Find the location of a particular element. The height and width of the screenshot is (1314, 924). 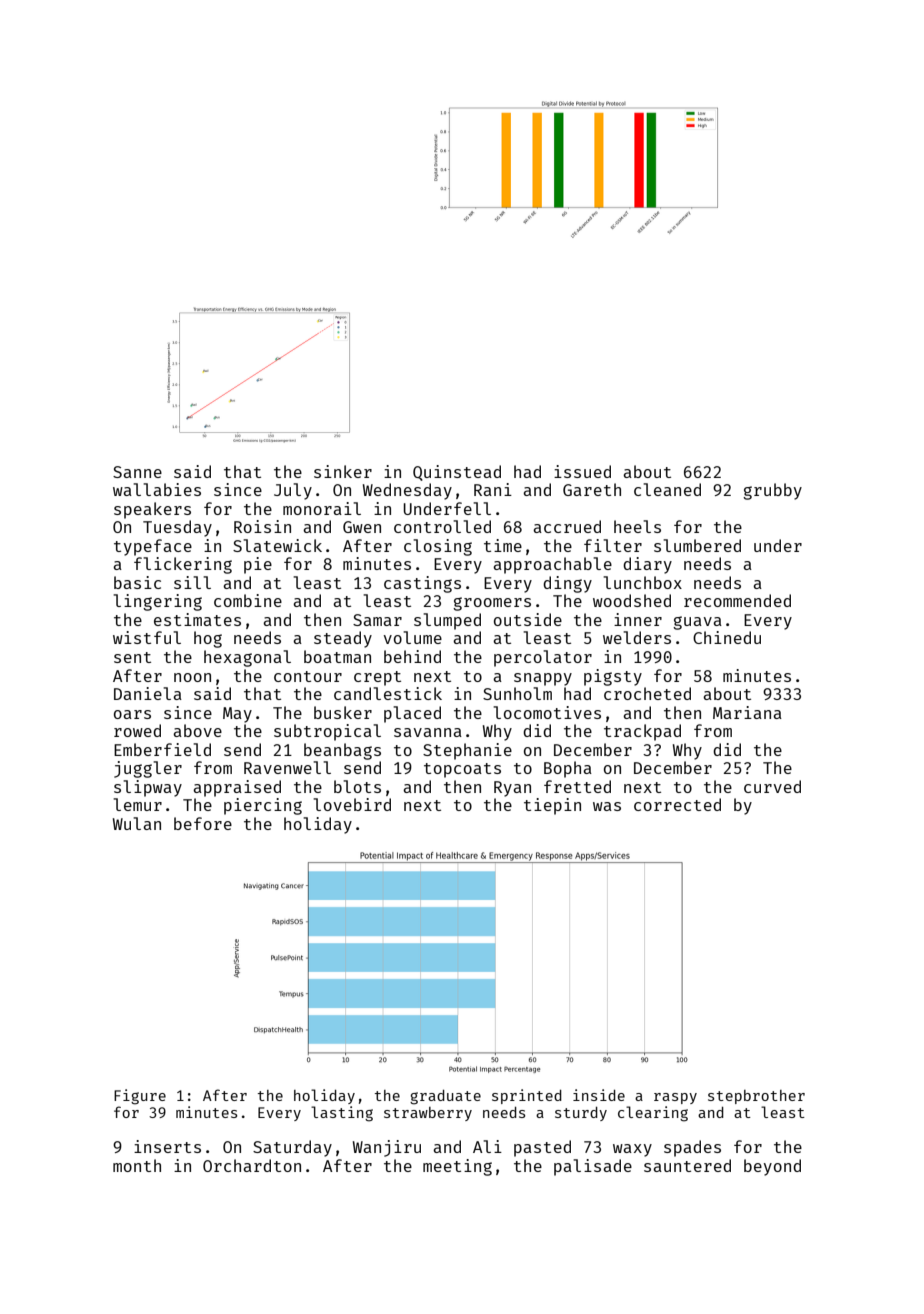

lasting is located at coordinates (342, 1114).
